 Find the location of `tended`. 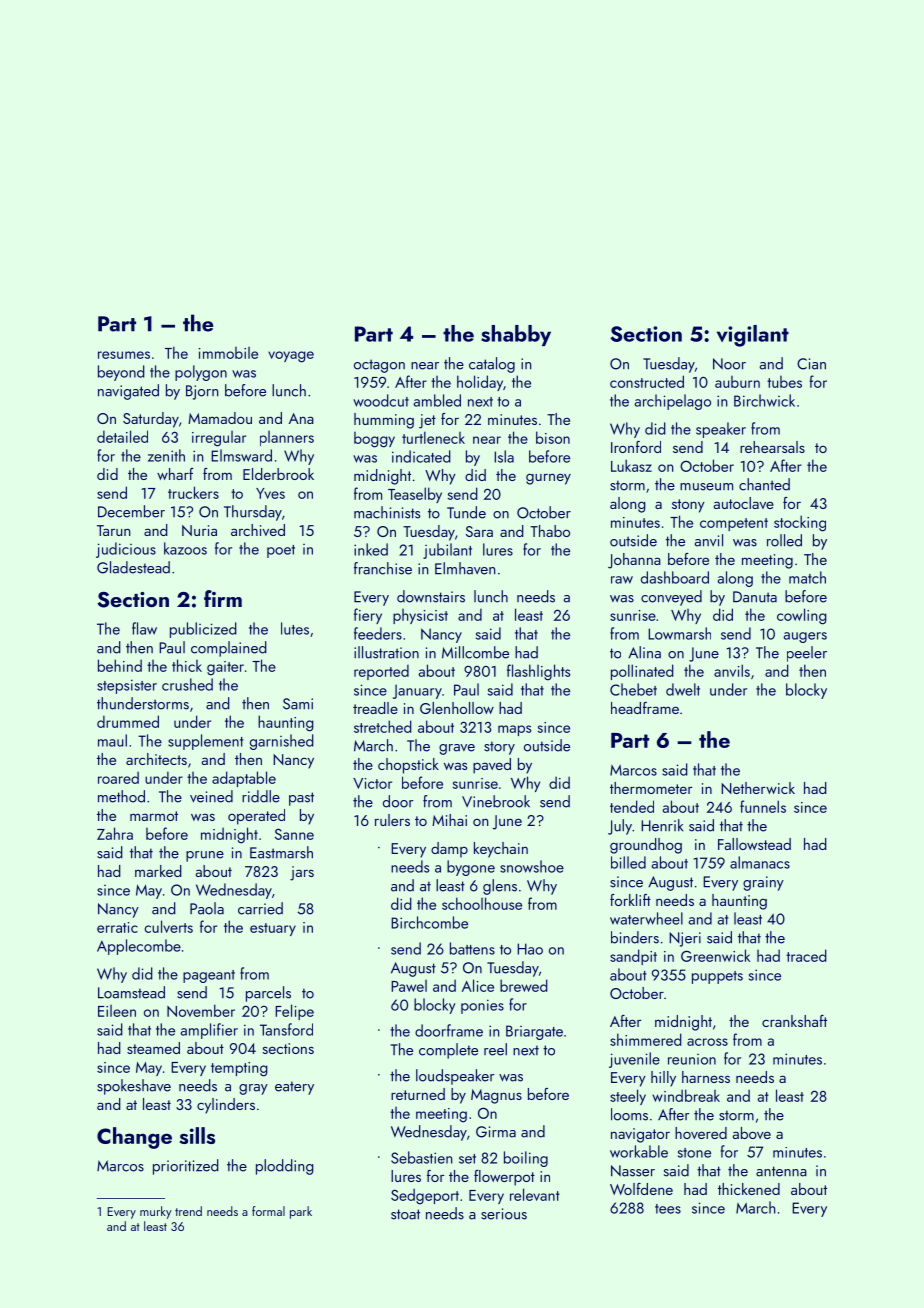

tended is located at coordinates (632, 806).
